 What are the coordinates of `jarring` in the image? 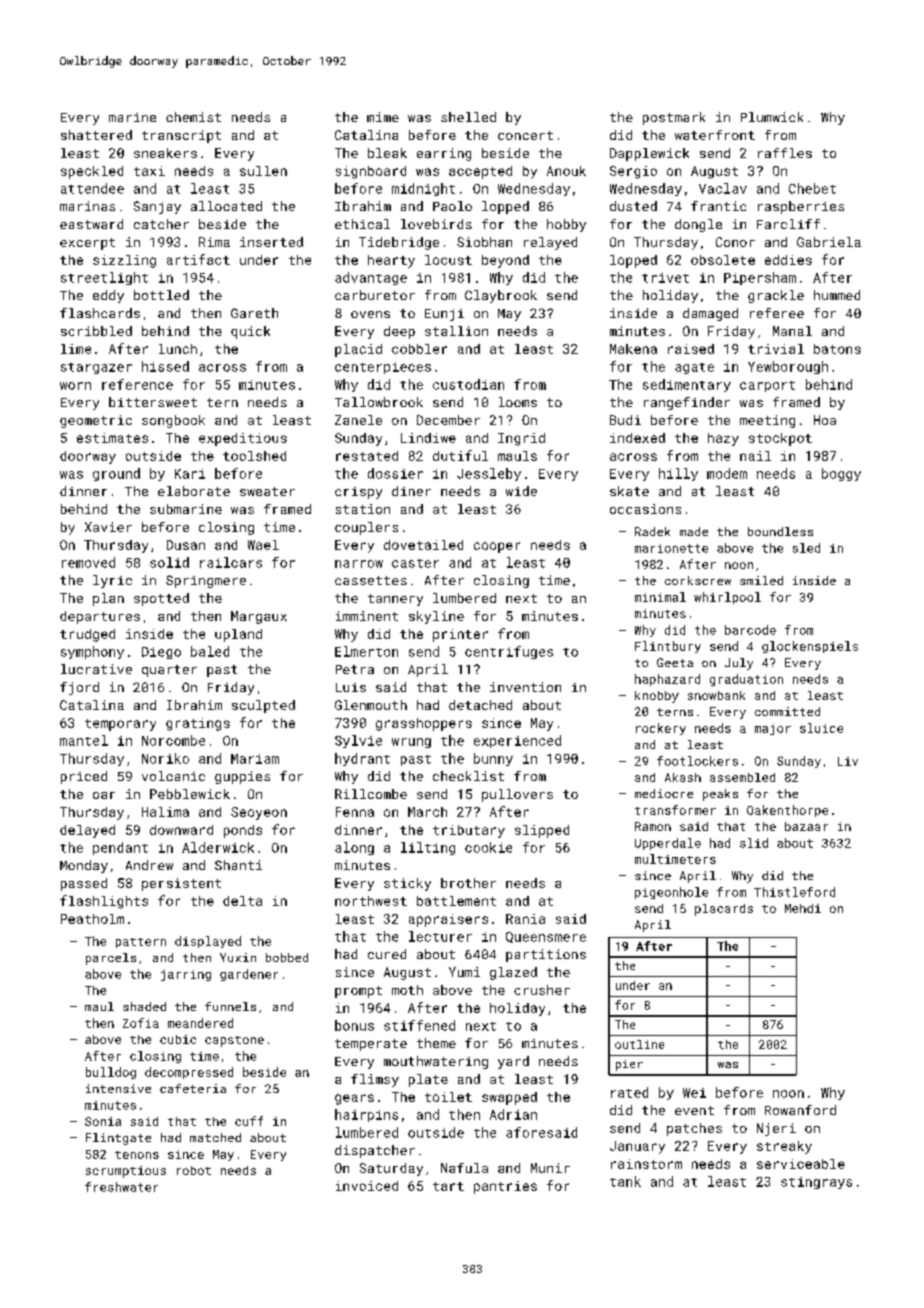 It's located at (186, 975).
